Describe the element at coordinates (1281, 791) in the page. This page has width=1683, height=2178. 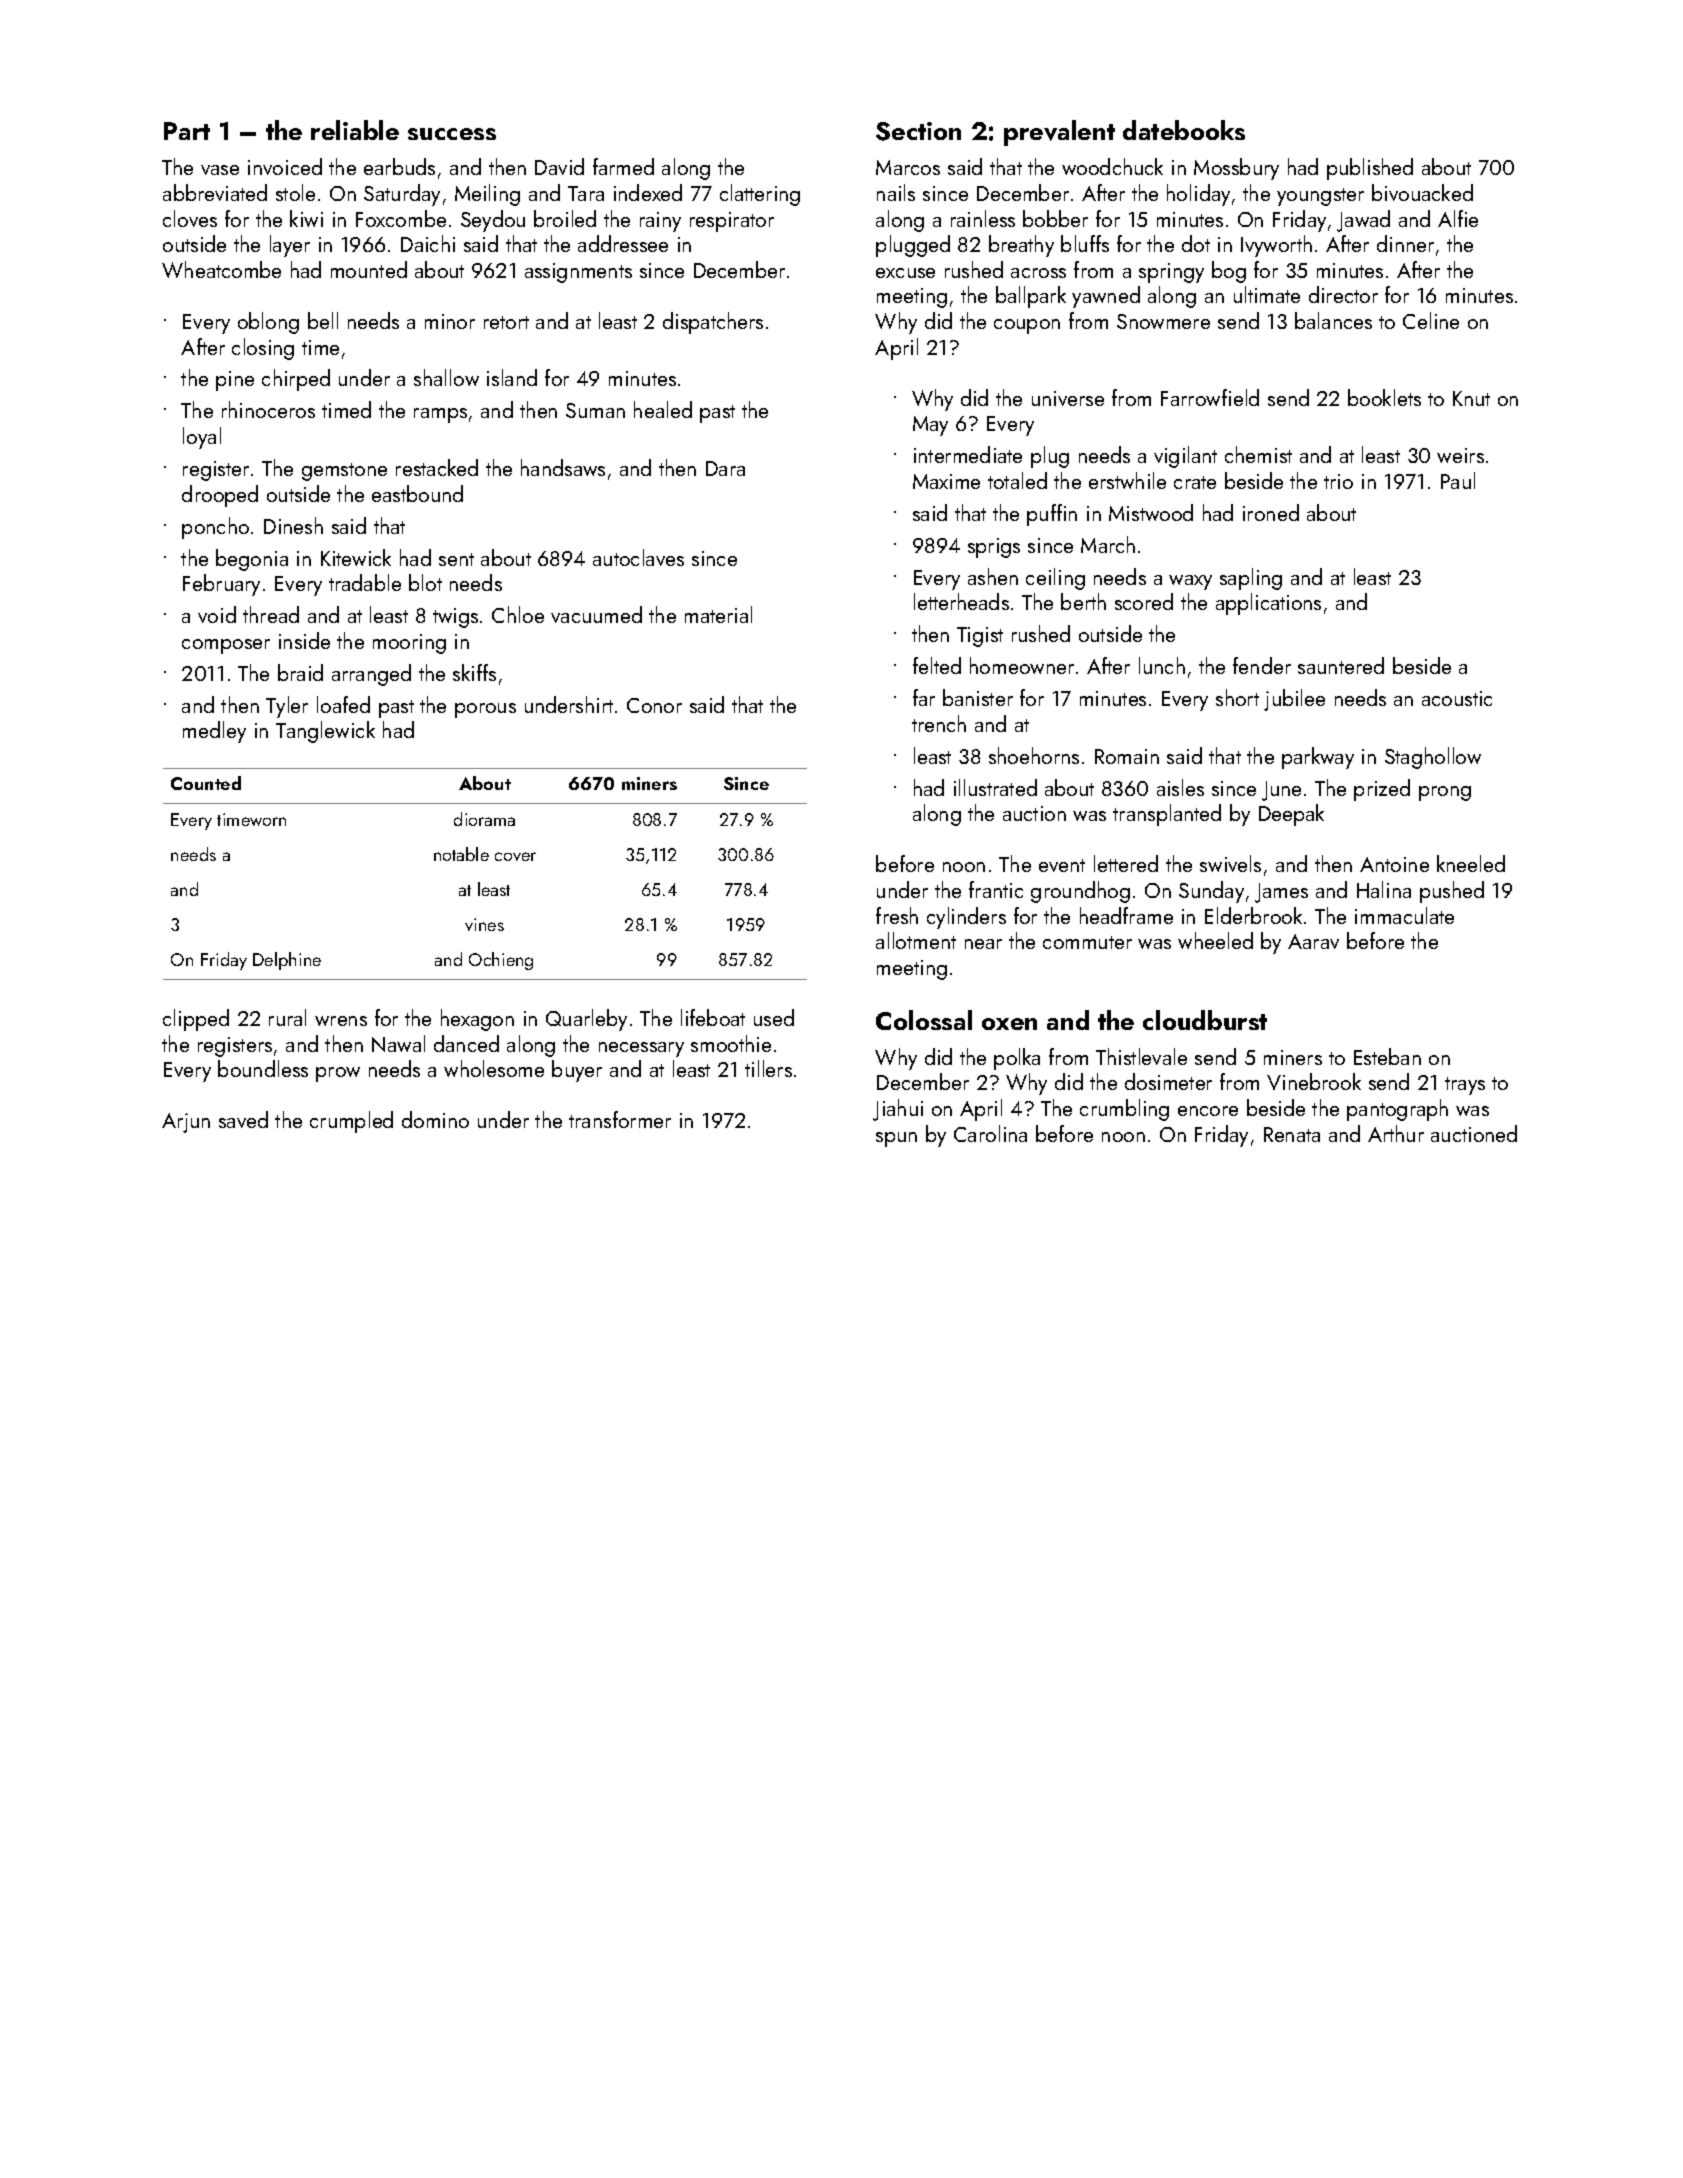
I see `June` at that location.
